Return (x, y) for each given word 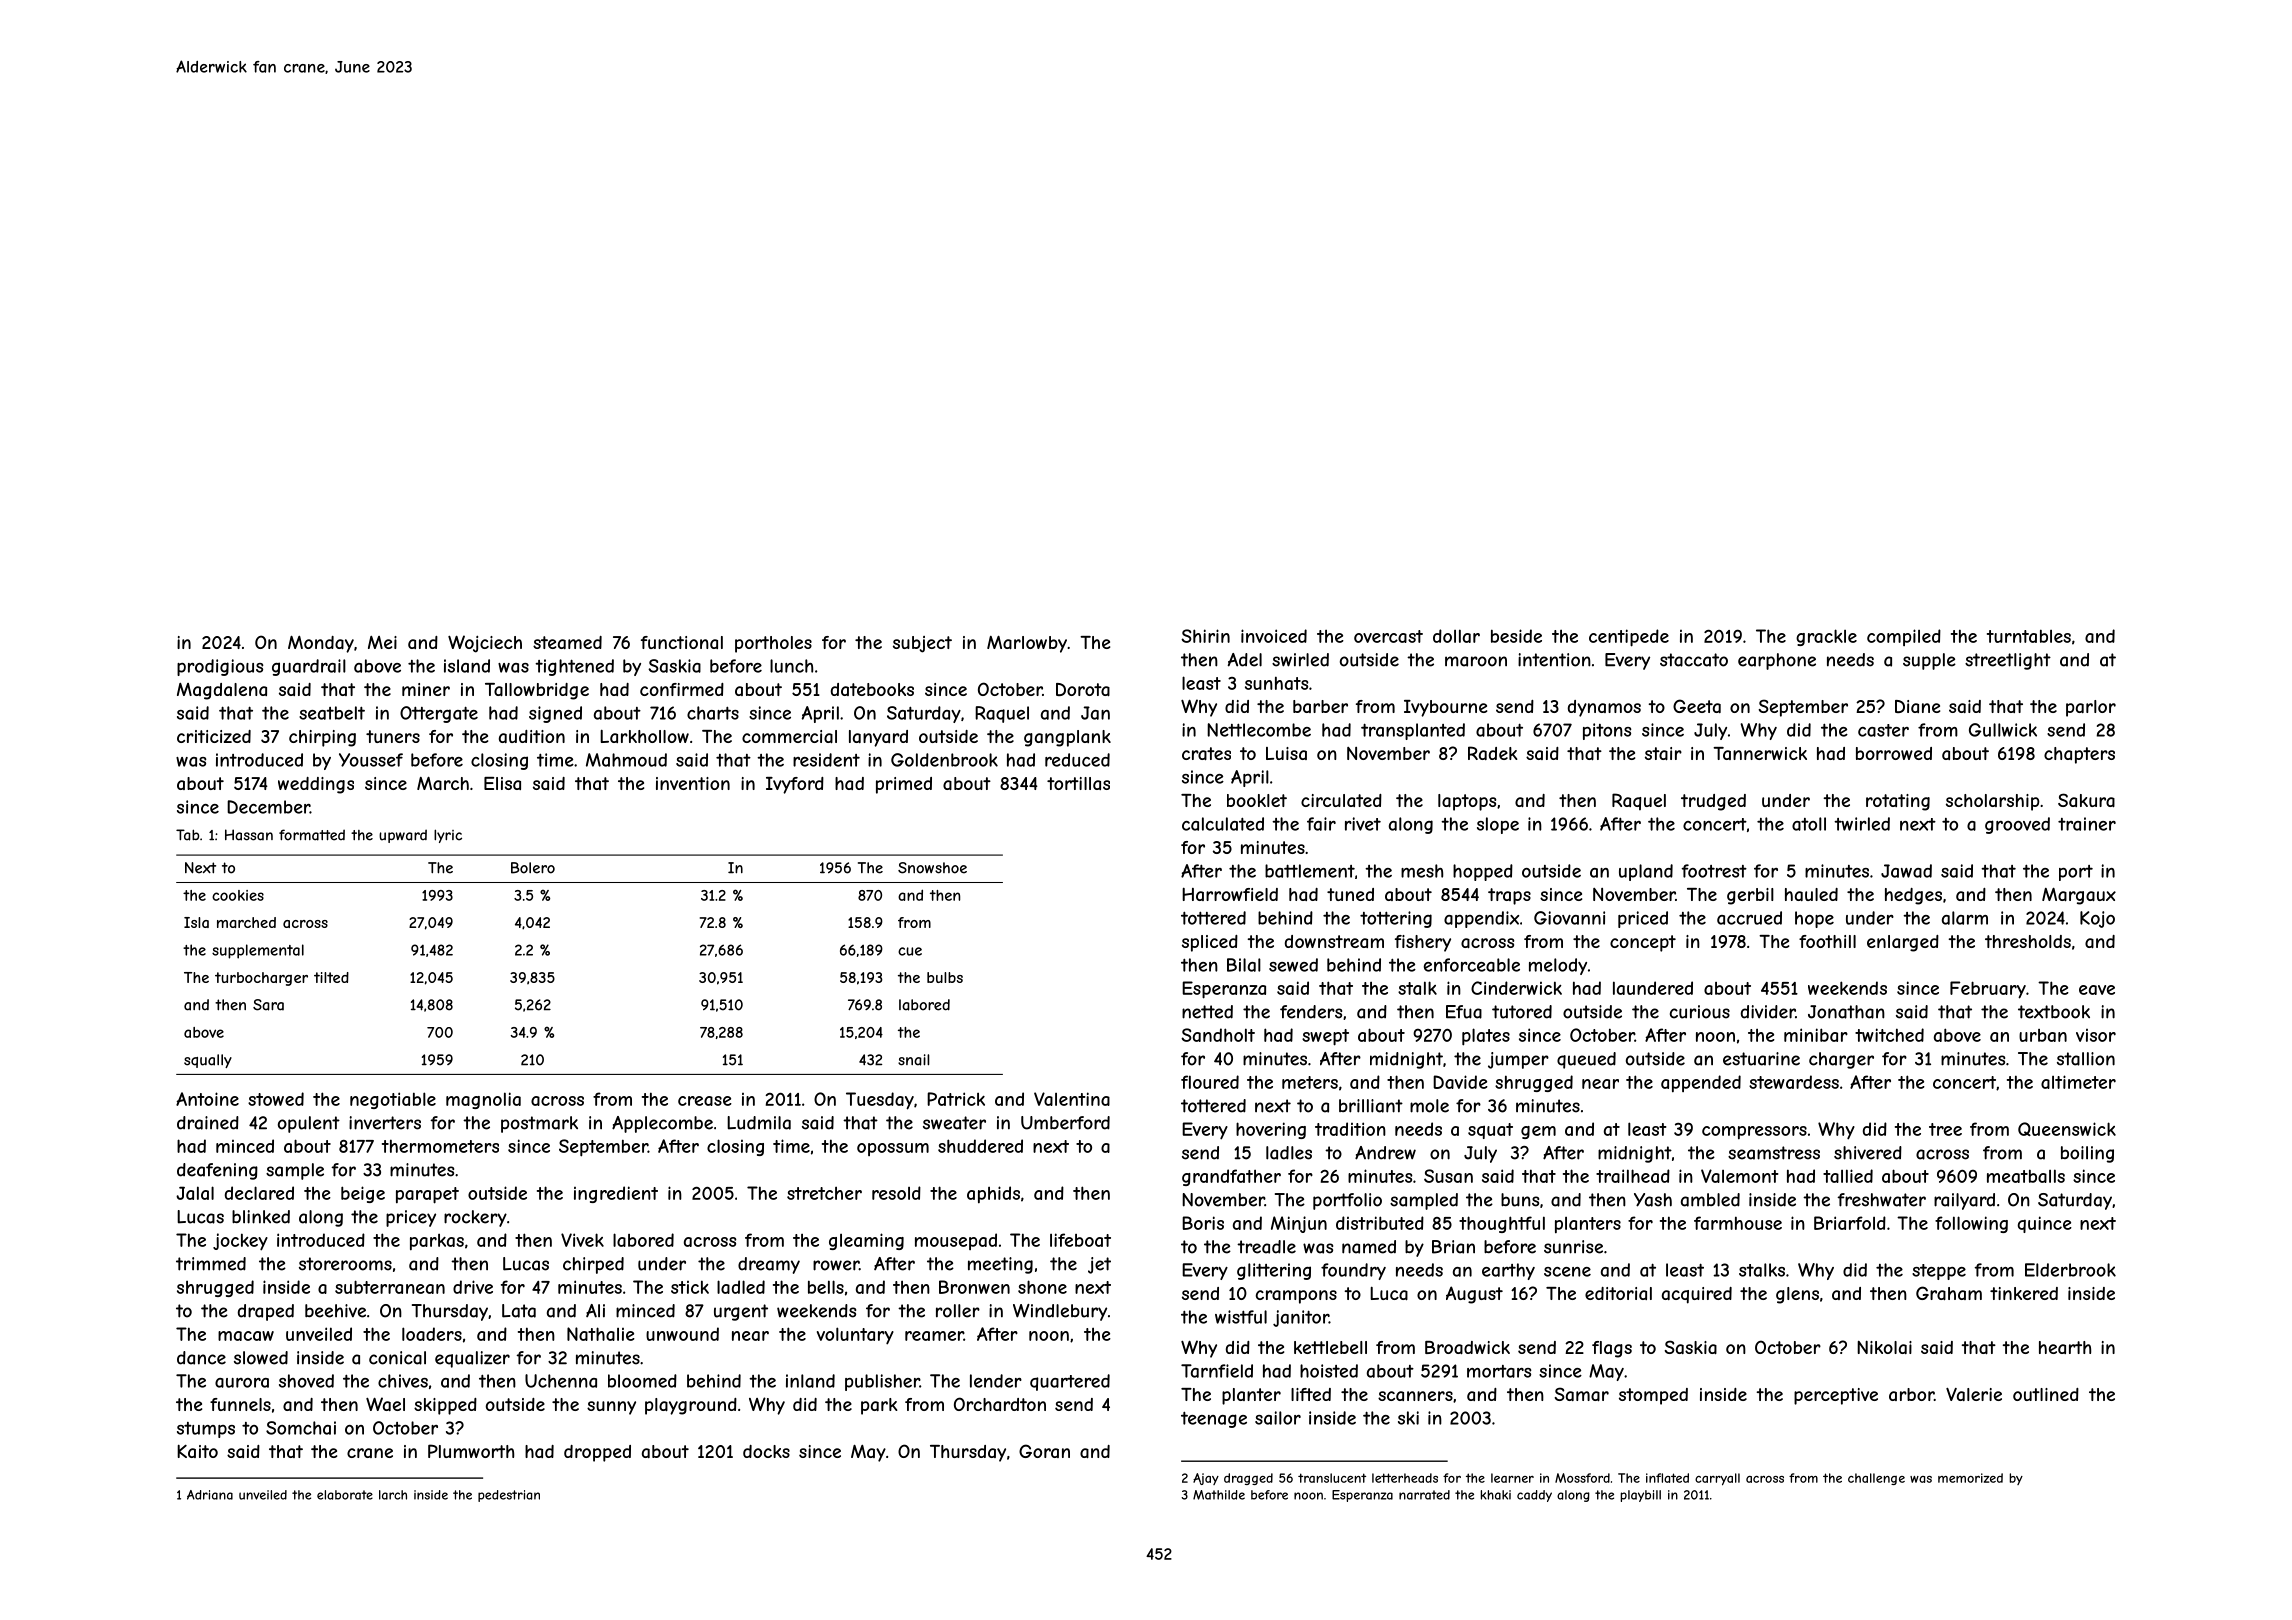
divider (1768, 1012)
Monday (321, 644)
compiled (1904, 637)
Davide (1460, 1082)
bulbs (945, 977)
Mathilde (1219, 1495)
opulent (309, 1124)
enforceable (1472, 965)
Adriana (210, 1495)
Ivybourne (1445, 708)
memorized (1970, 1478)
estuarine (1761, 1059)
